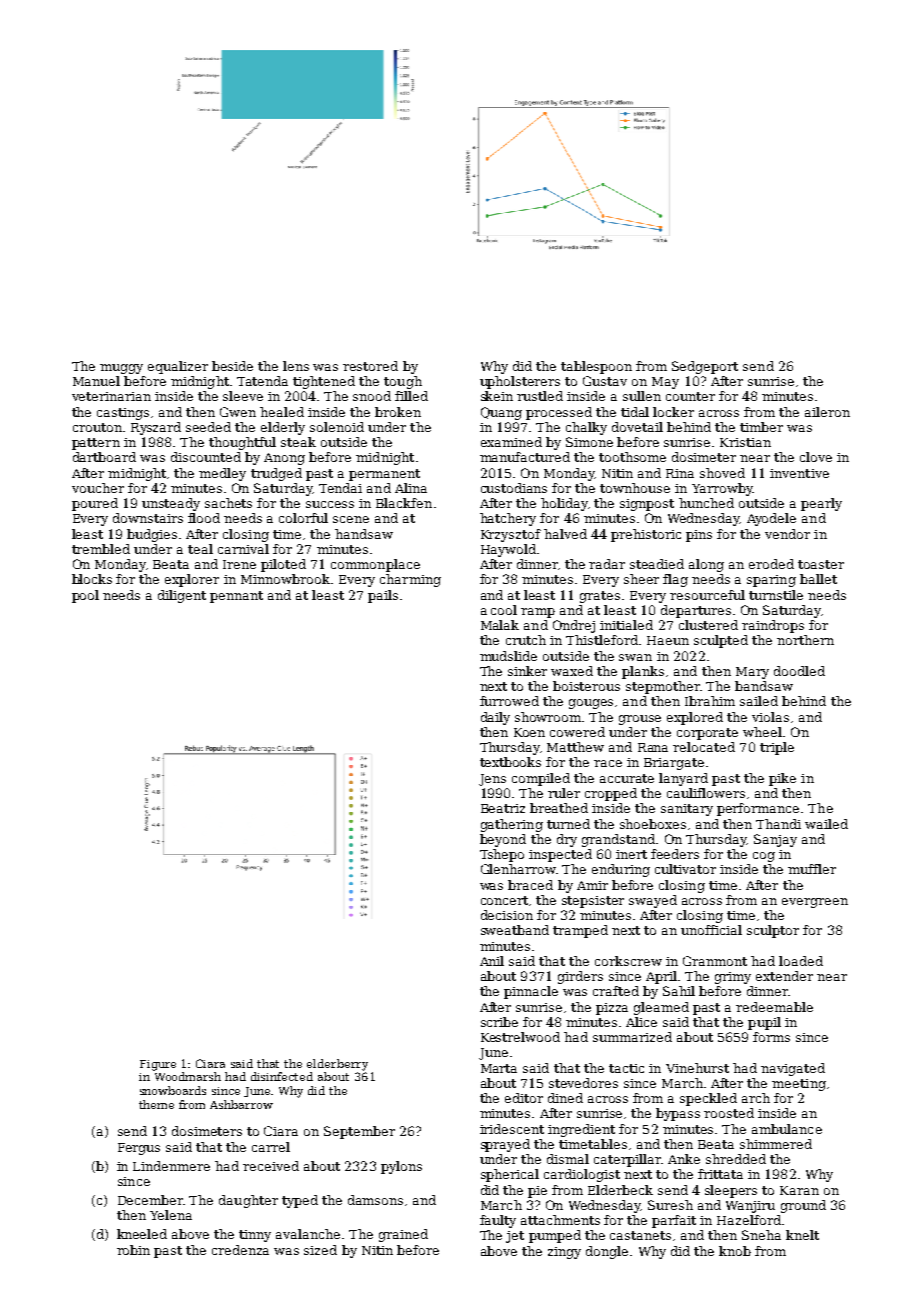 This screenshot has height=1308, width=924. I want to click on roosted, so click(729, 1113).
